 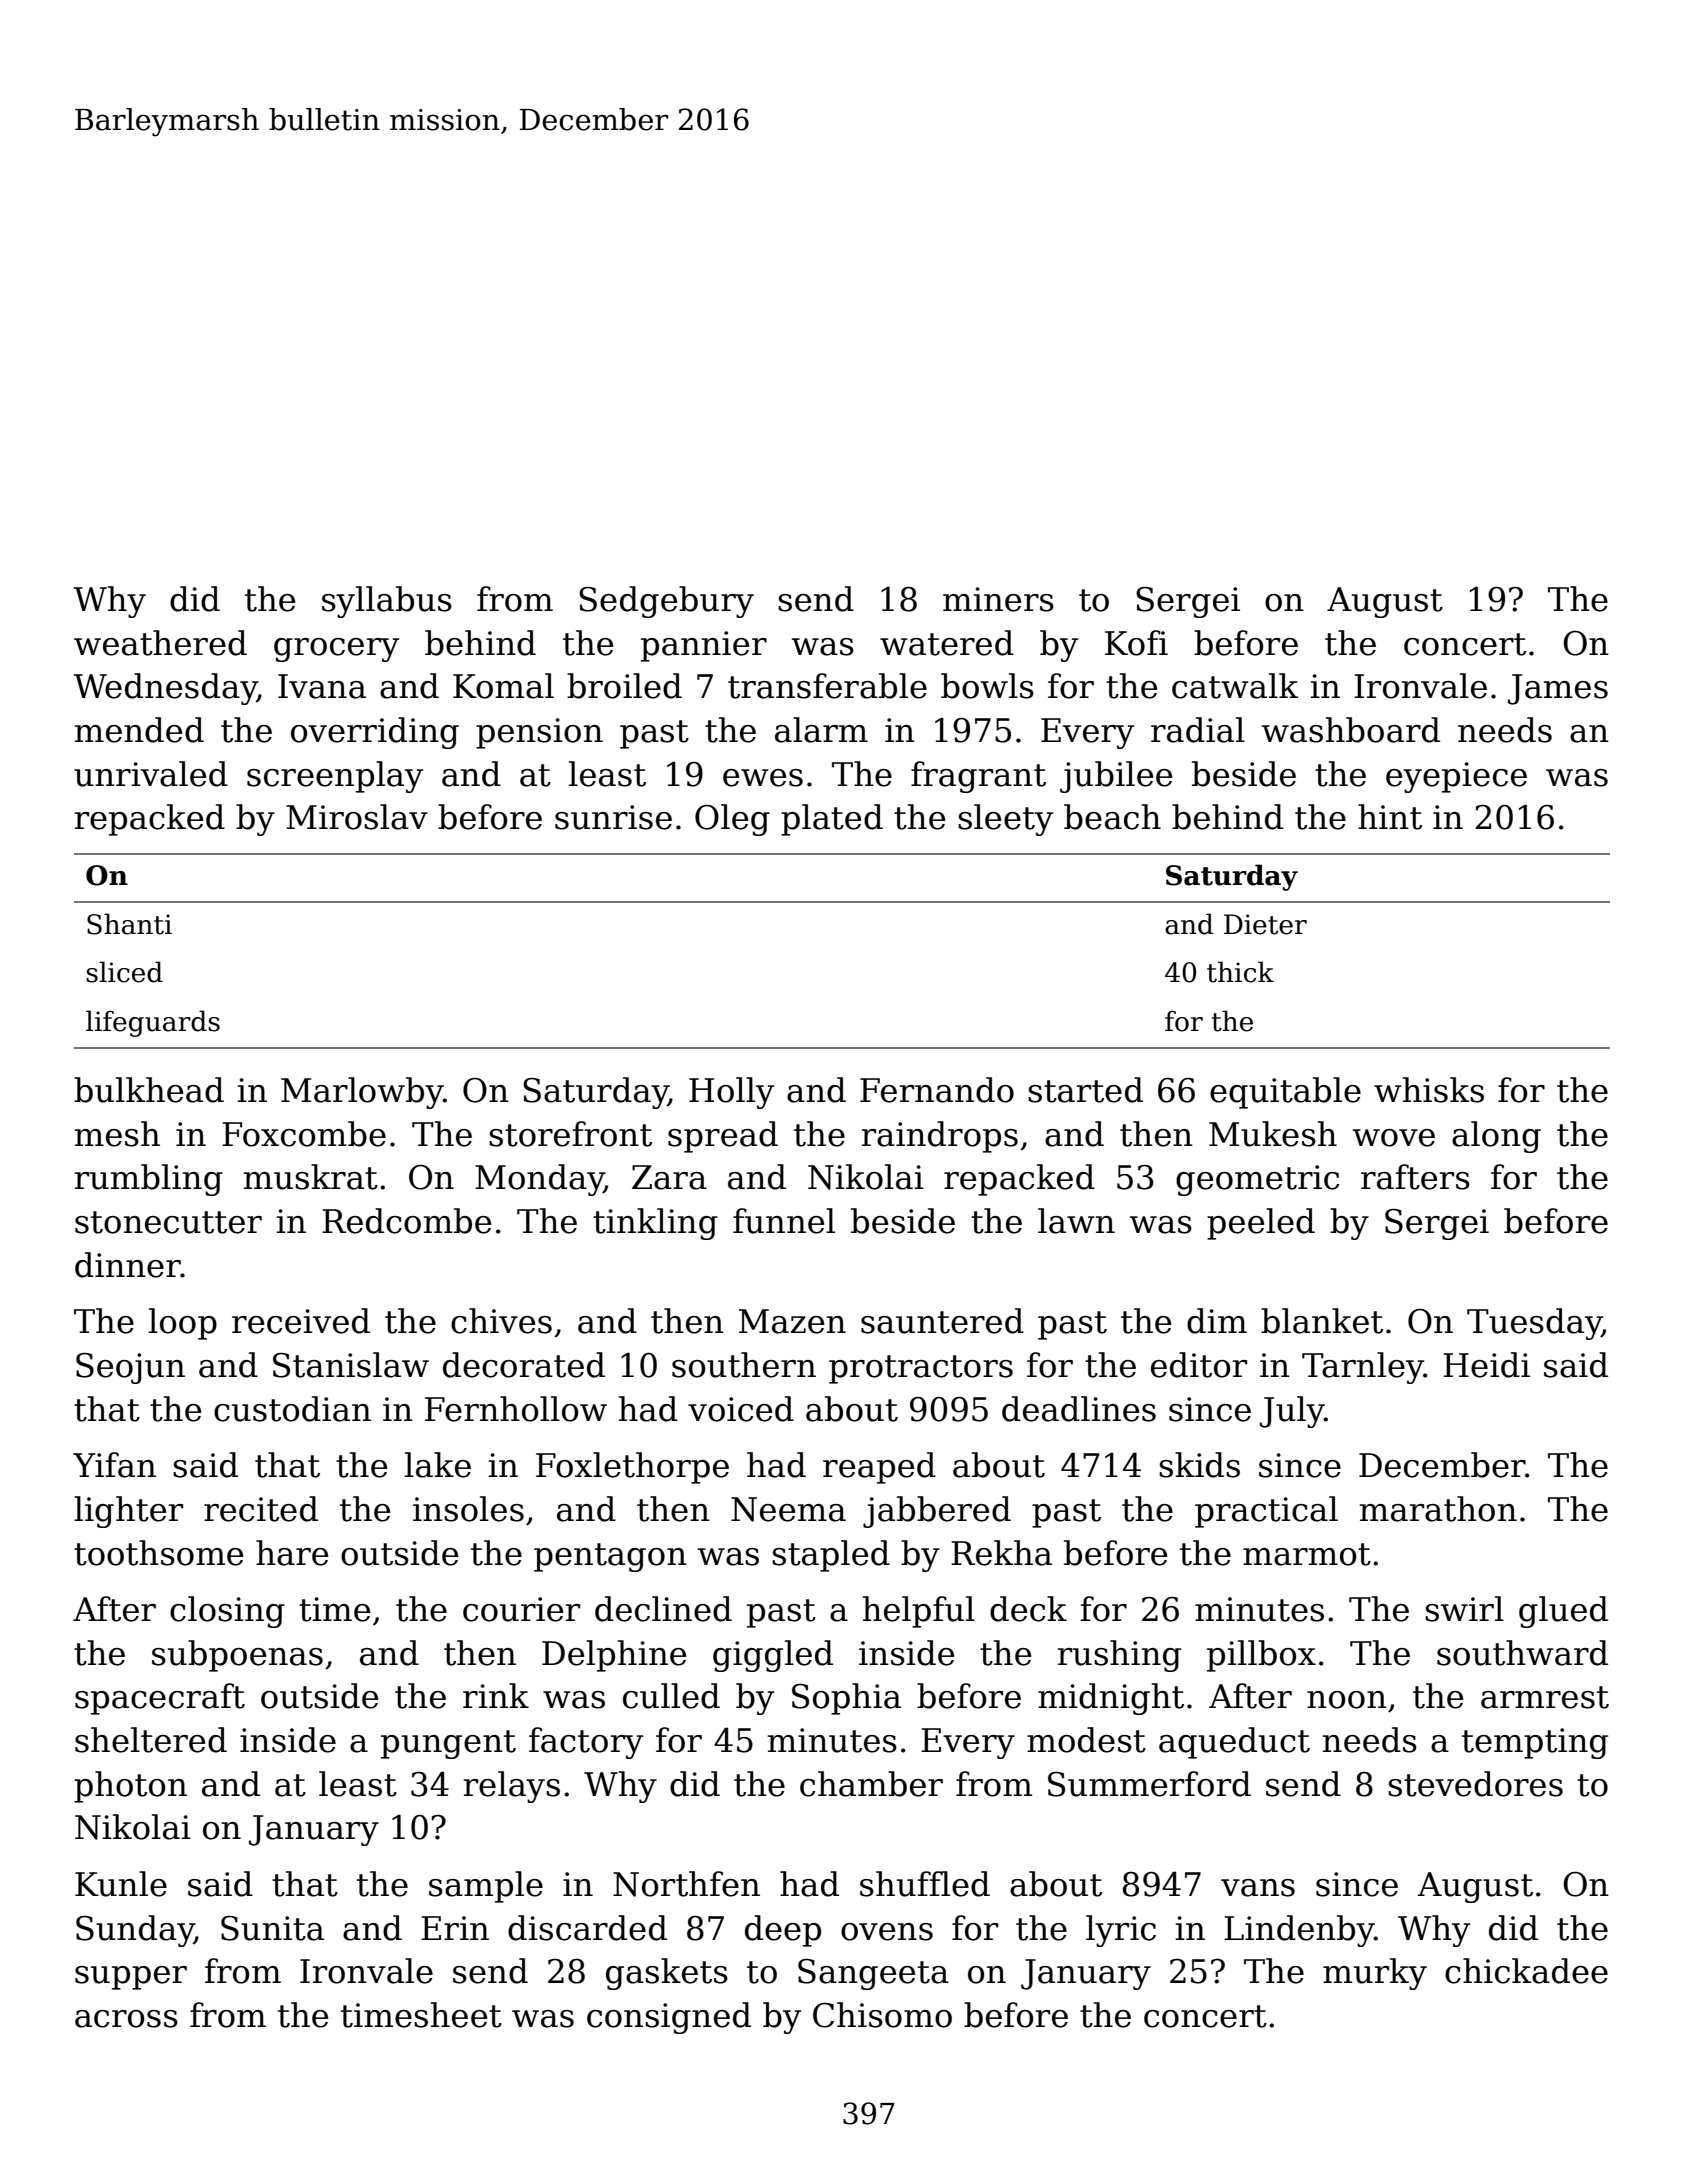 I want to click on Erin, so click(x=455, y=1928).
